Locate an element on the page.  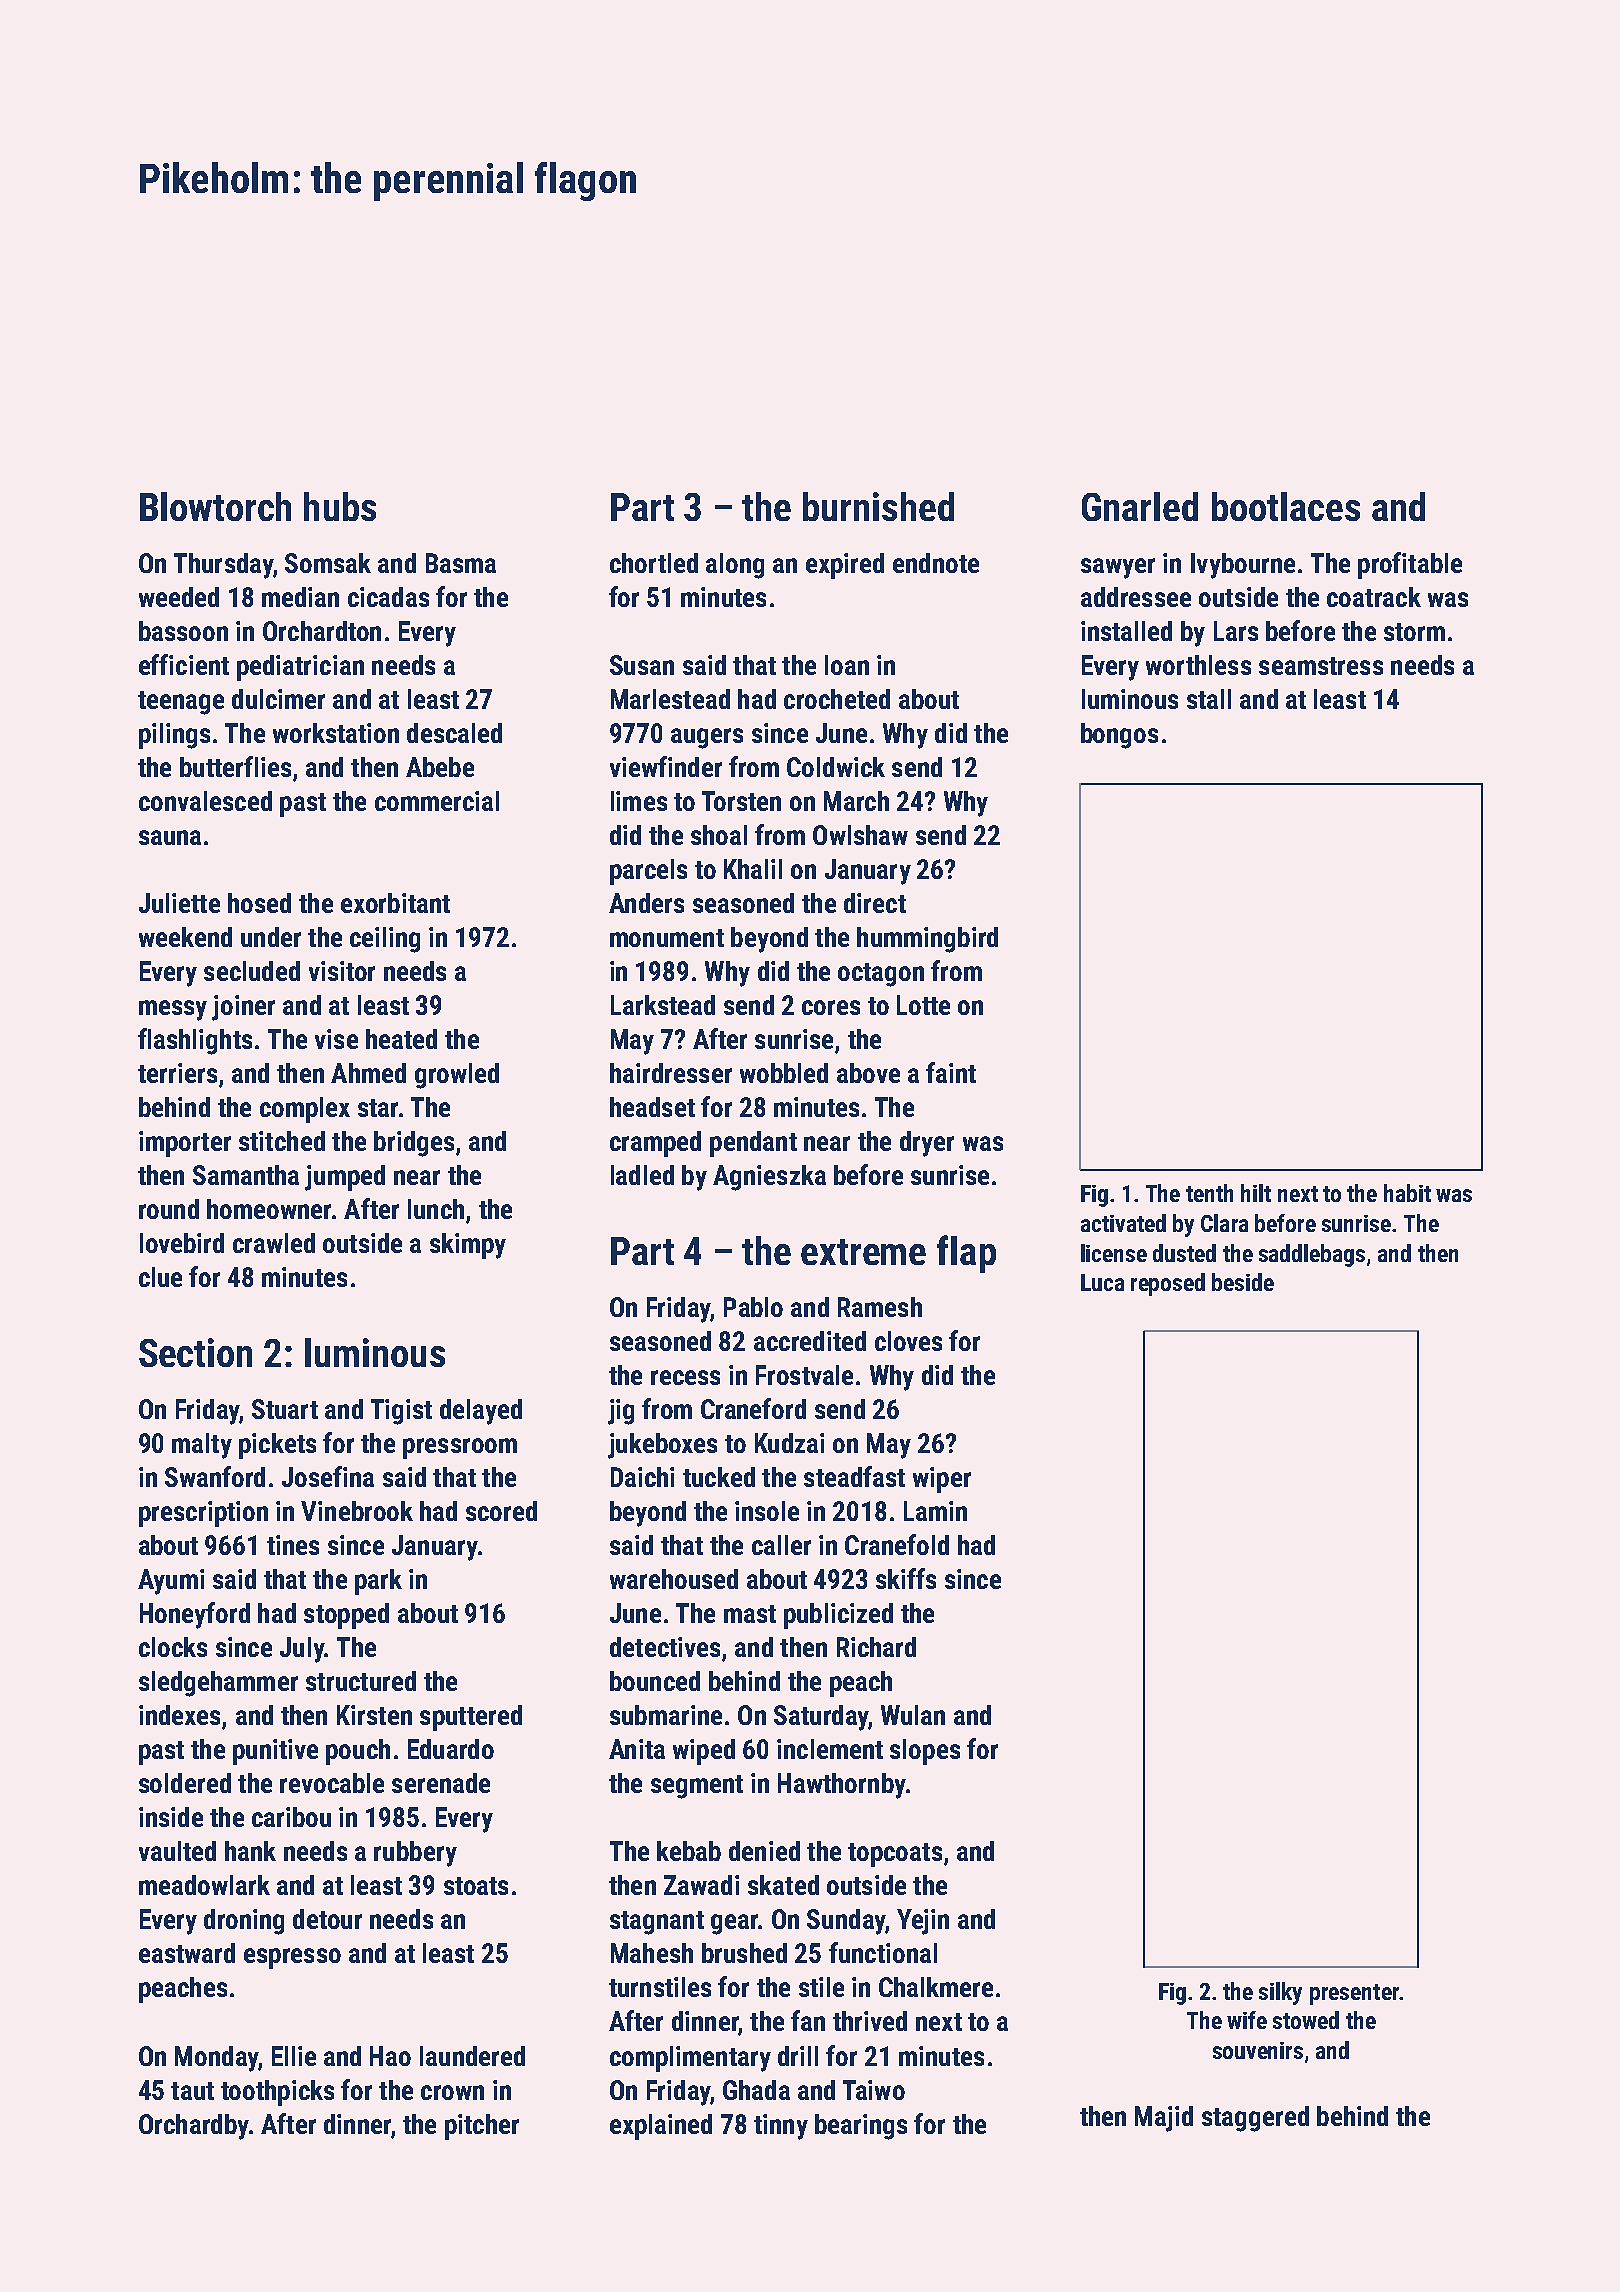
presenter is located at coordinates (1354, 1994).
